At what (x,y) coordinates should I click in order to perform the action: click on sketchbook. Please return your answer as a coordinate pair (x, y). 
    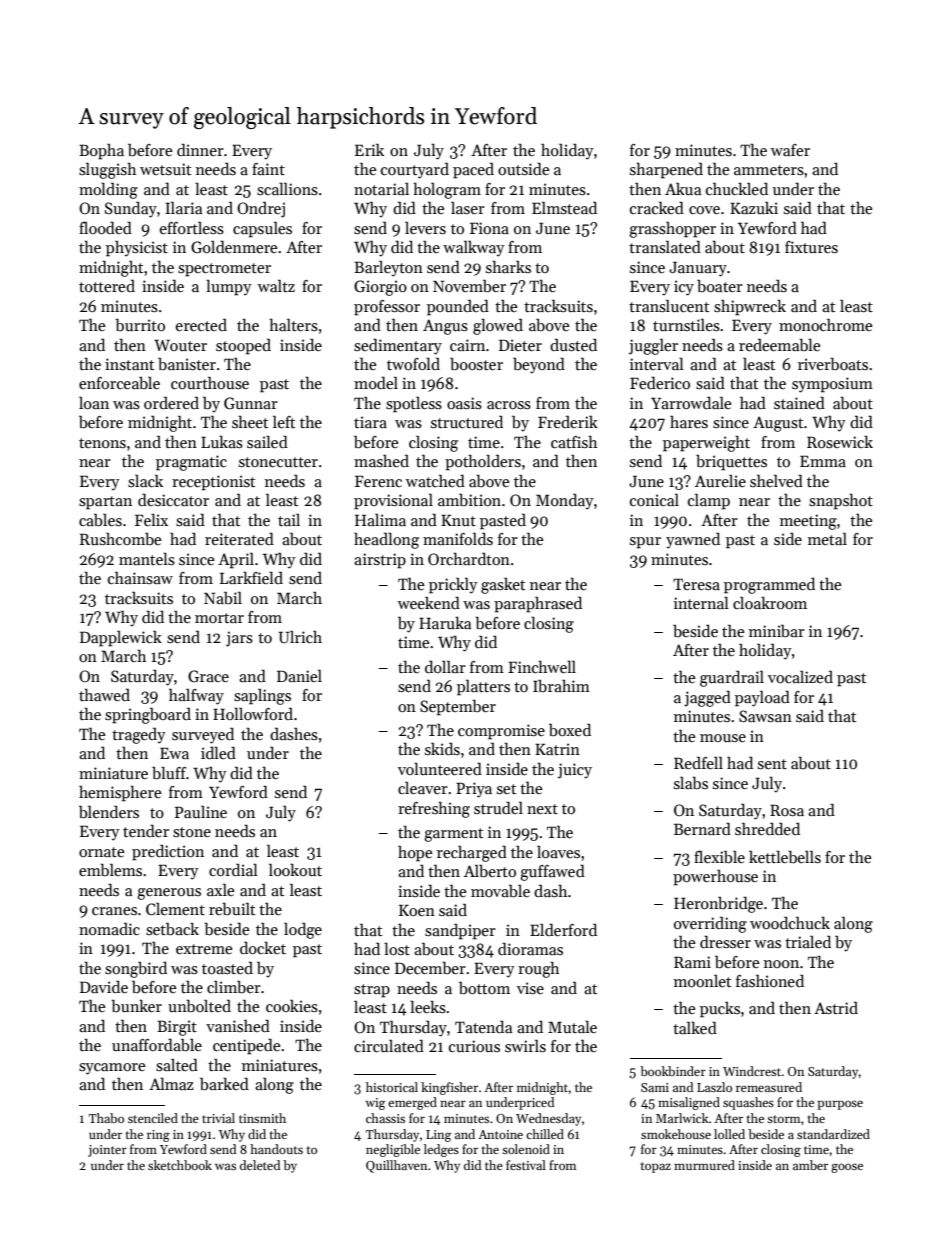
    Looking at the image, I should click on (180, 1165).
